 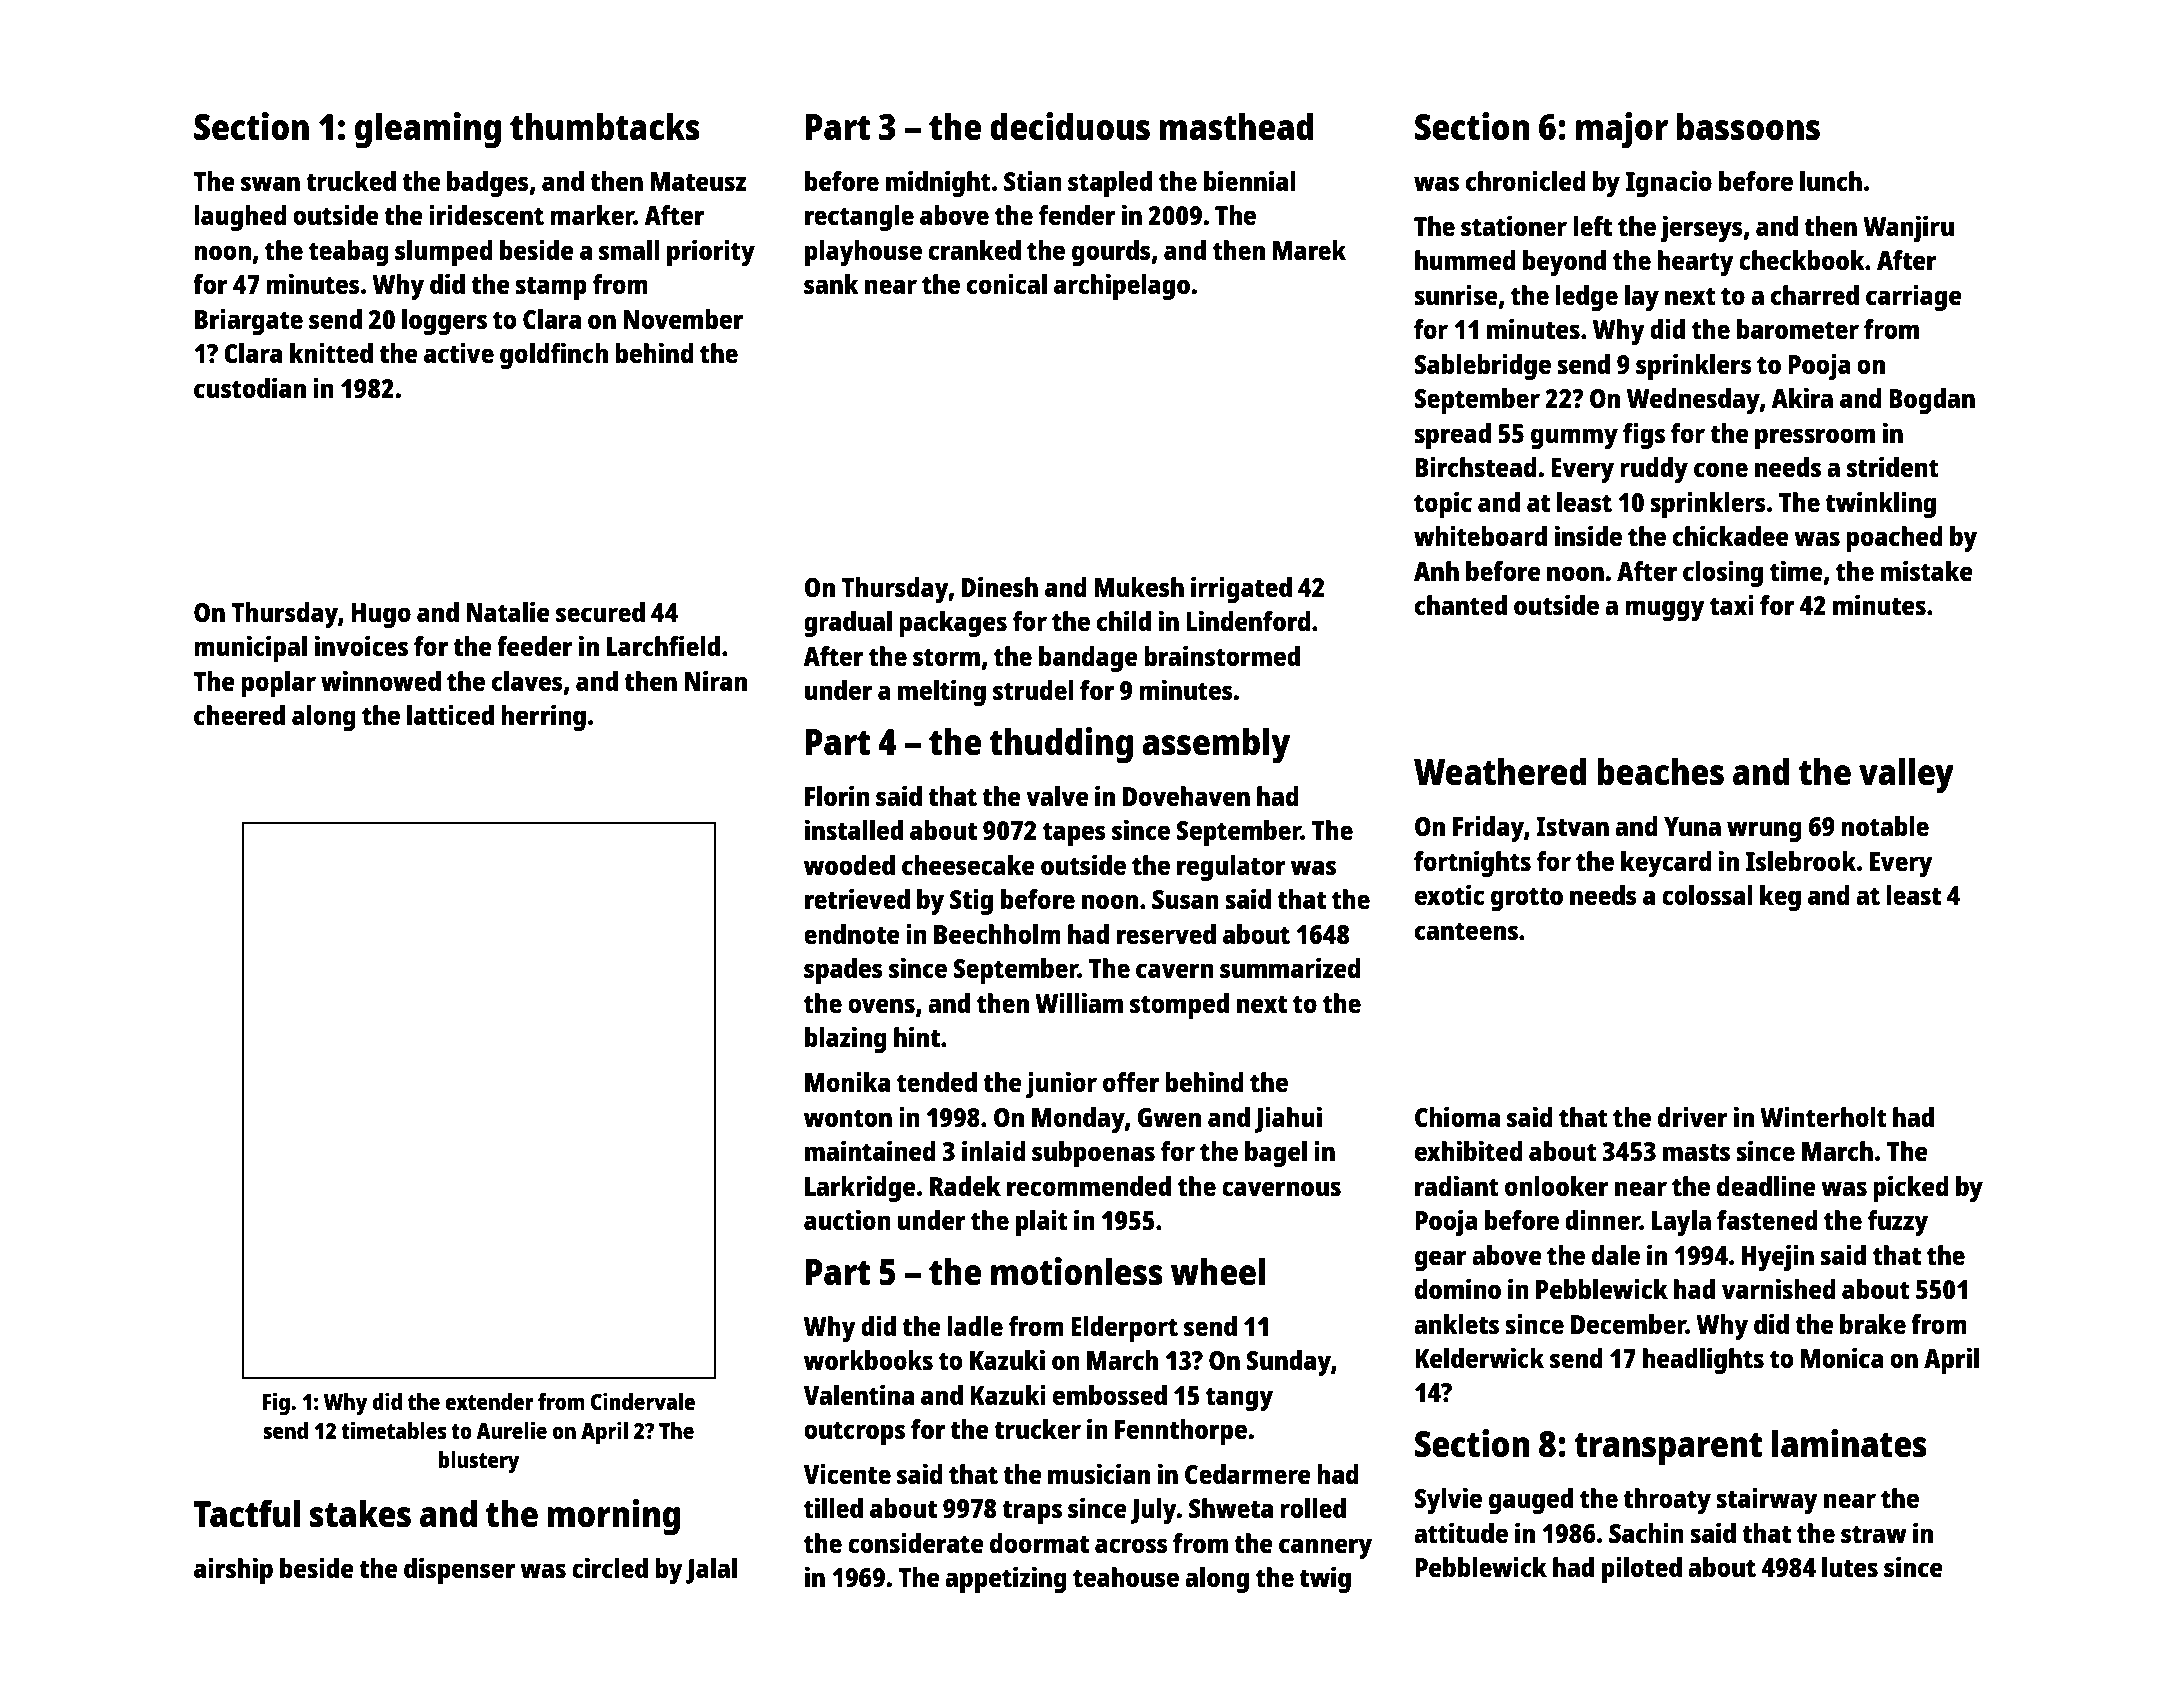 I want to click on latticed, so click(x=450, y=714).
